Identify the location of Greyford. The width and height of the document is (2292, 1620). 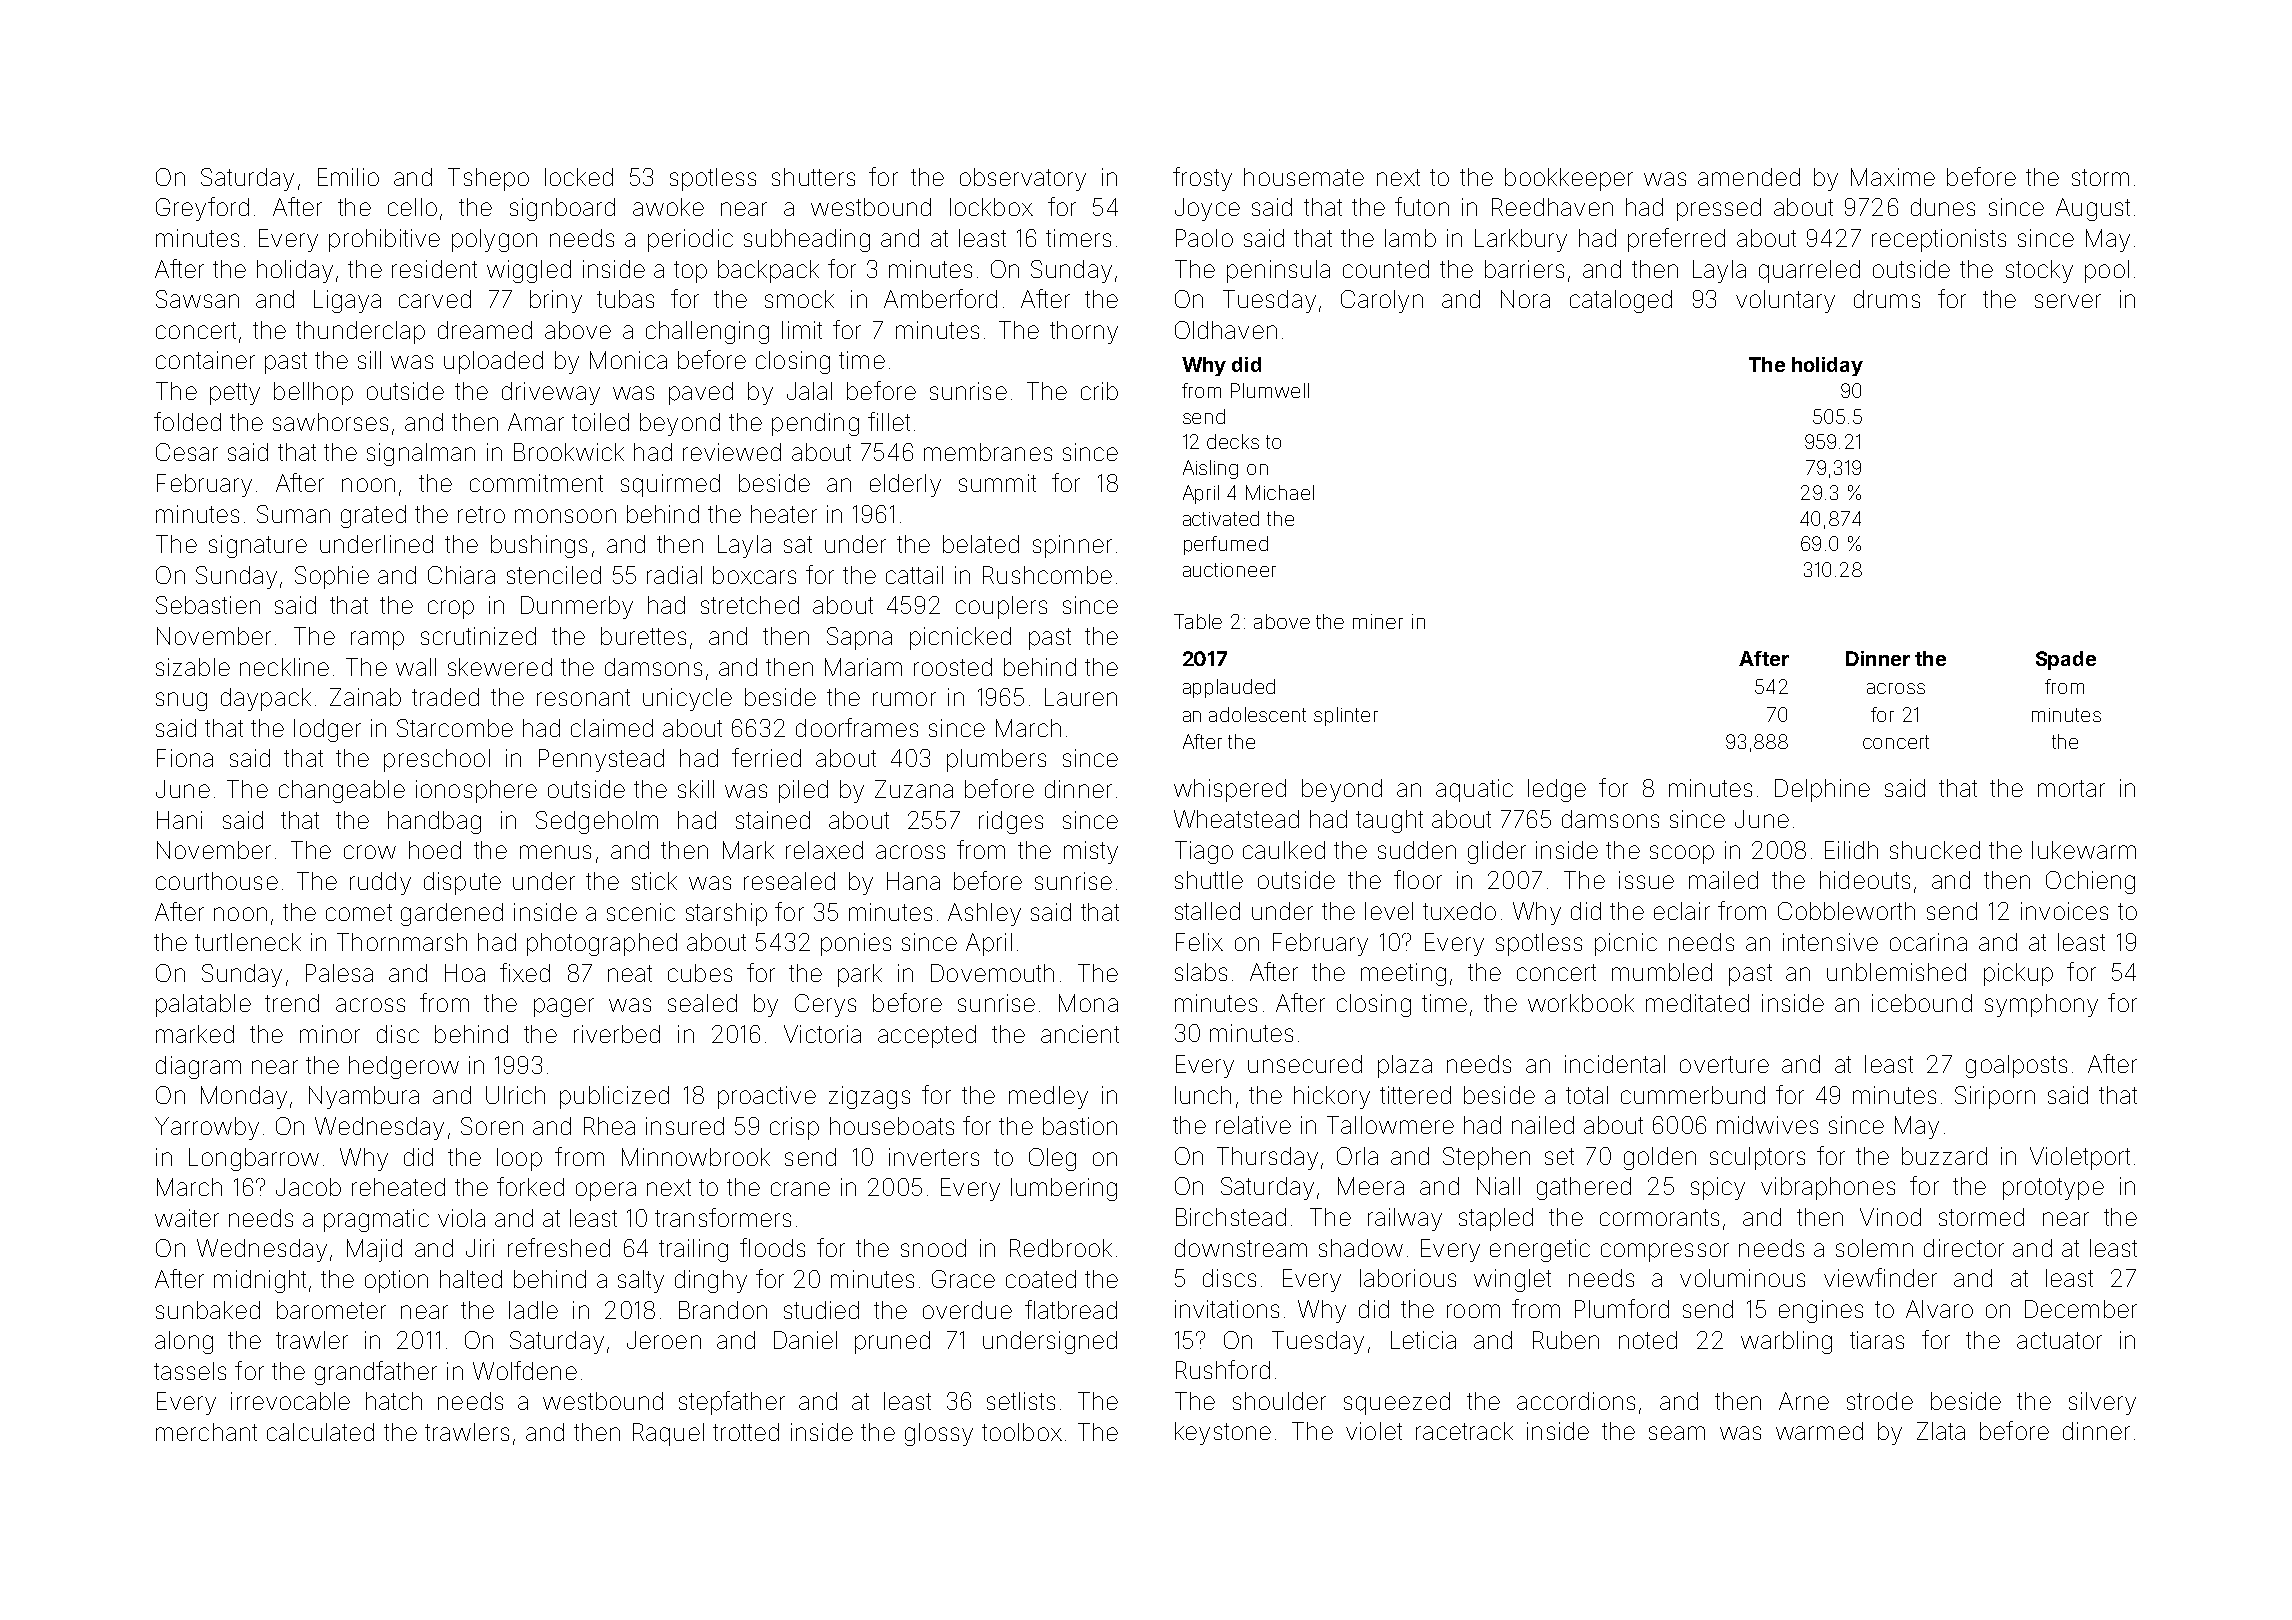
(202, 209).
